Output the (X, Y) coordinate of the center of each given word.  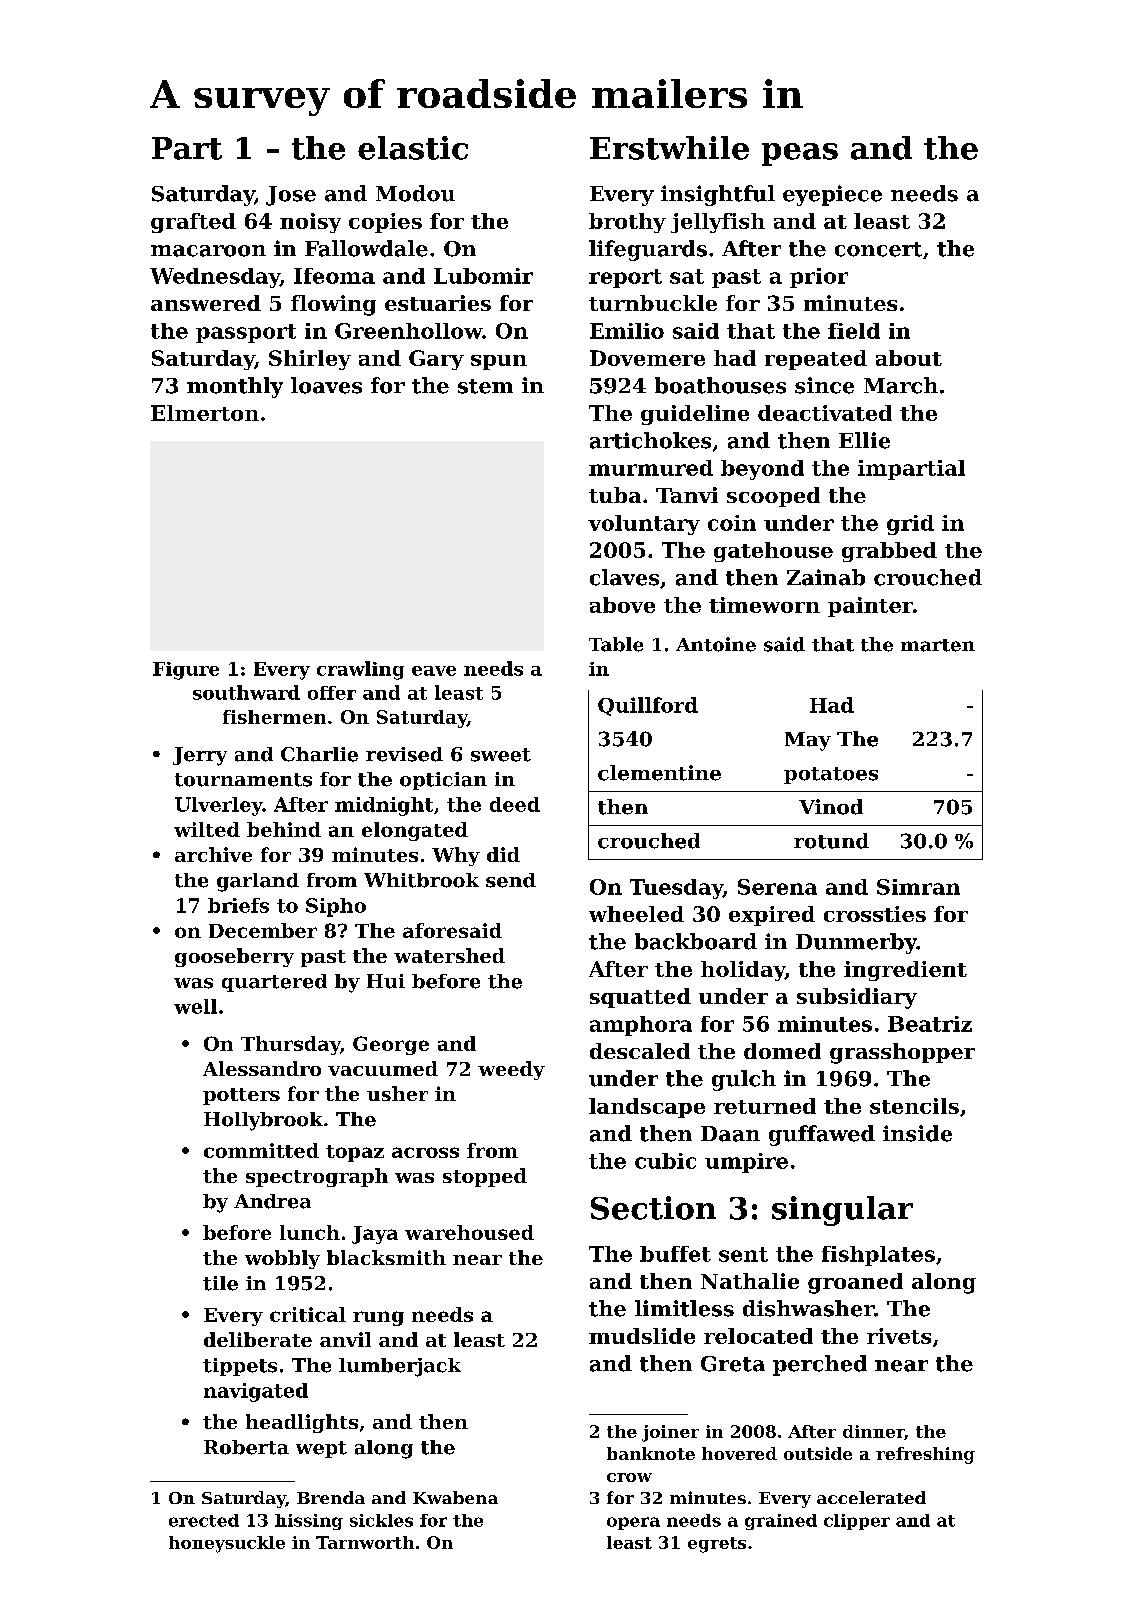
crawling (360, 670)
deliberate (258, 1339)
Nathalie (750, 1281)
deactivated (825, 413)
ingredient (905, 971)
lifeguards (648, 250)
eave (434, 671)
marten (938, 645)
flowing (333, 305)
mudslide (642, 1336)
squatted (640, 998)
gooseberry (234, 957)
